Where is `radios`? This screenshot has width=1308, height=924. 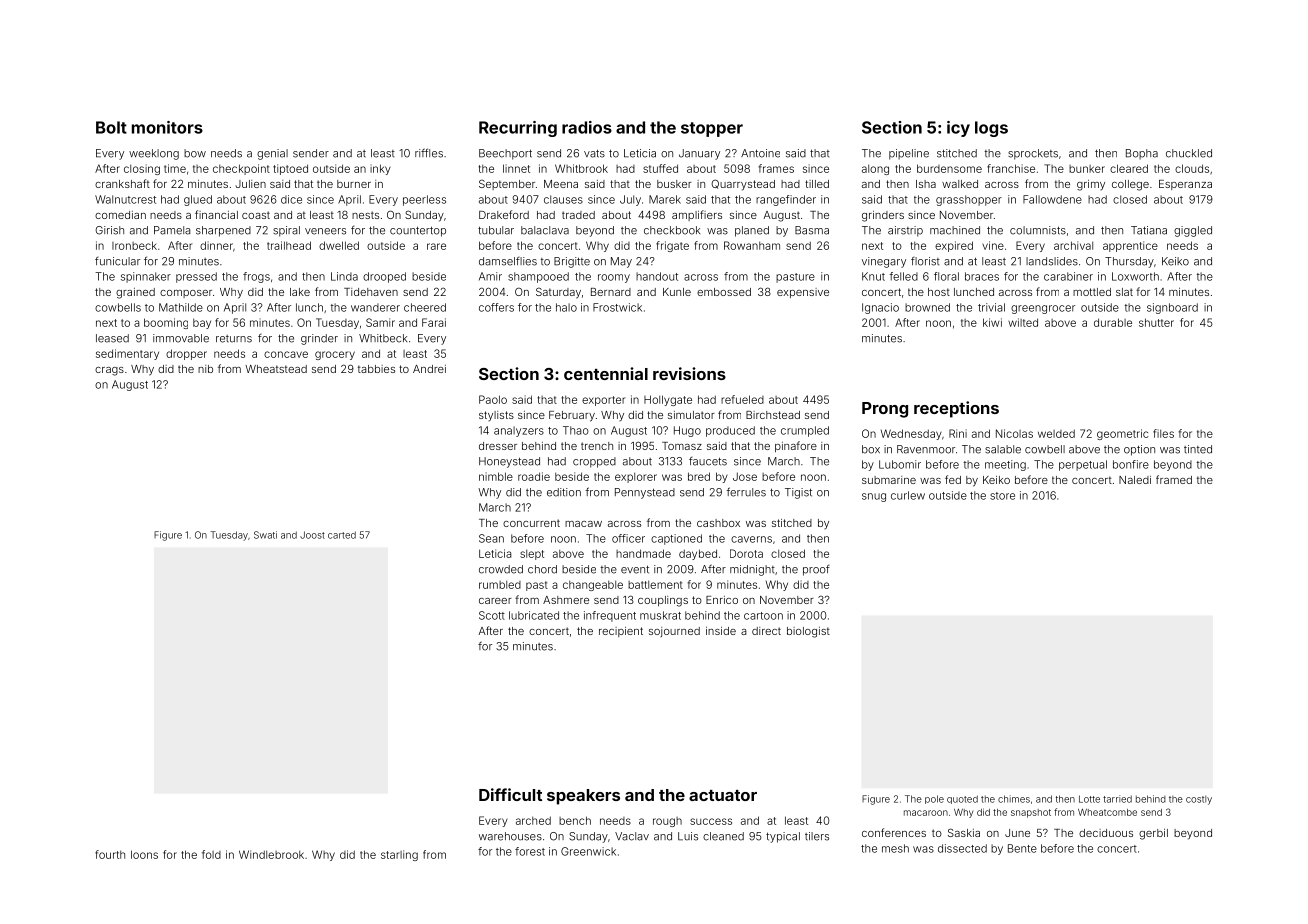
radios is located at coordinates (587, 127).
